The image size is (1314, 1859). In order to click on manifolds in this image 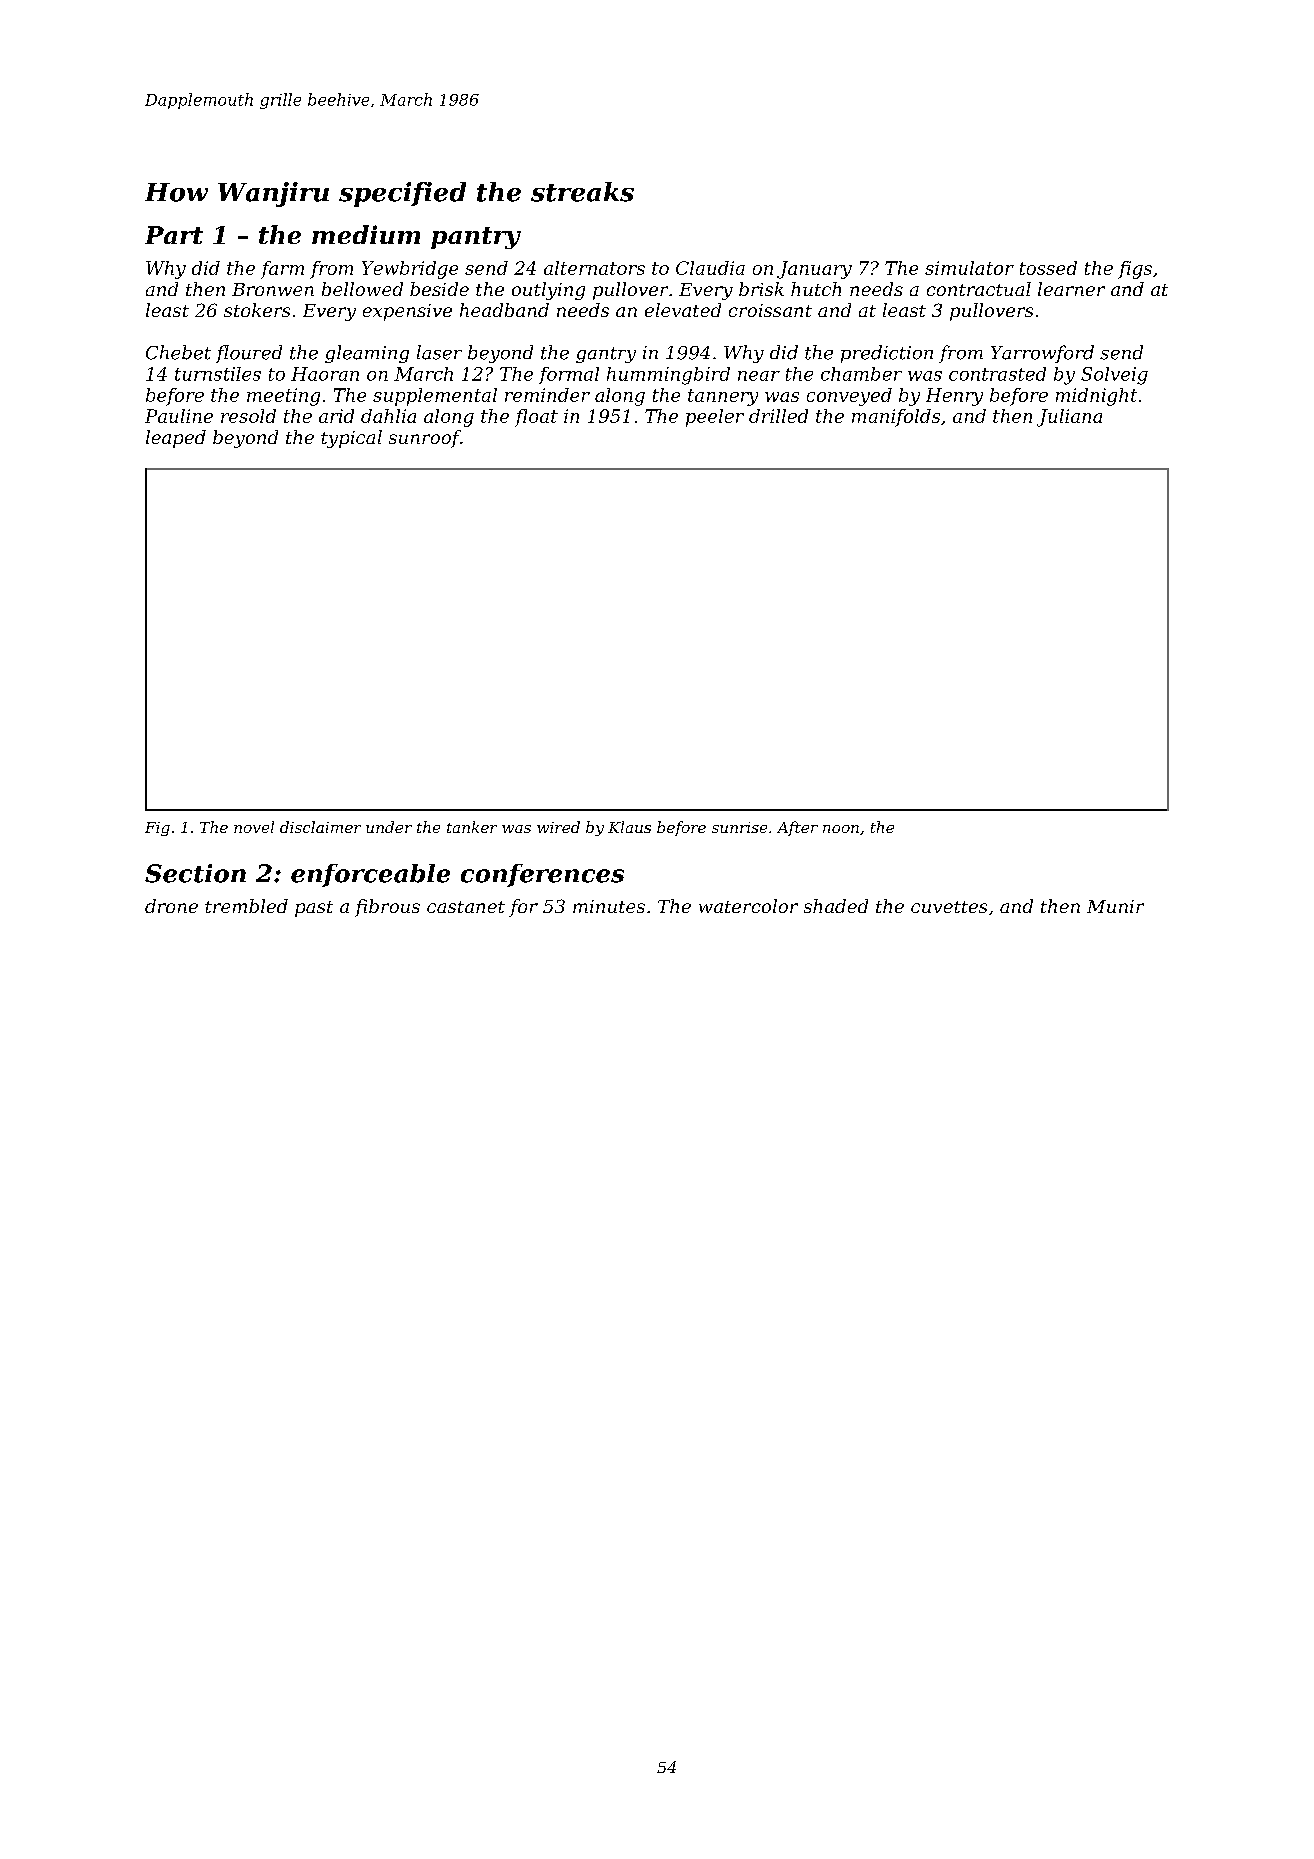, I will do `click(896, 418)`.
